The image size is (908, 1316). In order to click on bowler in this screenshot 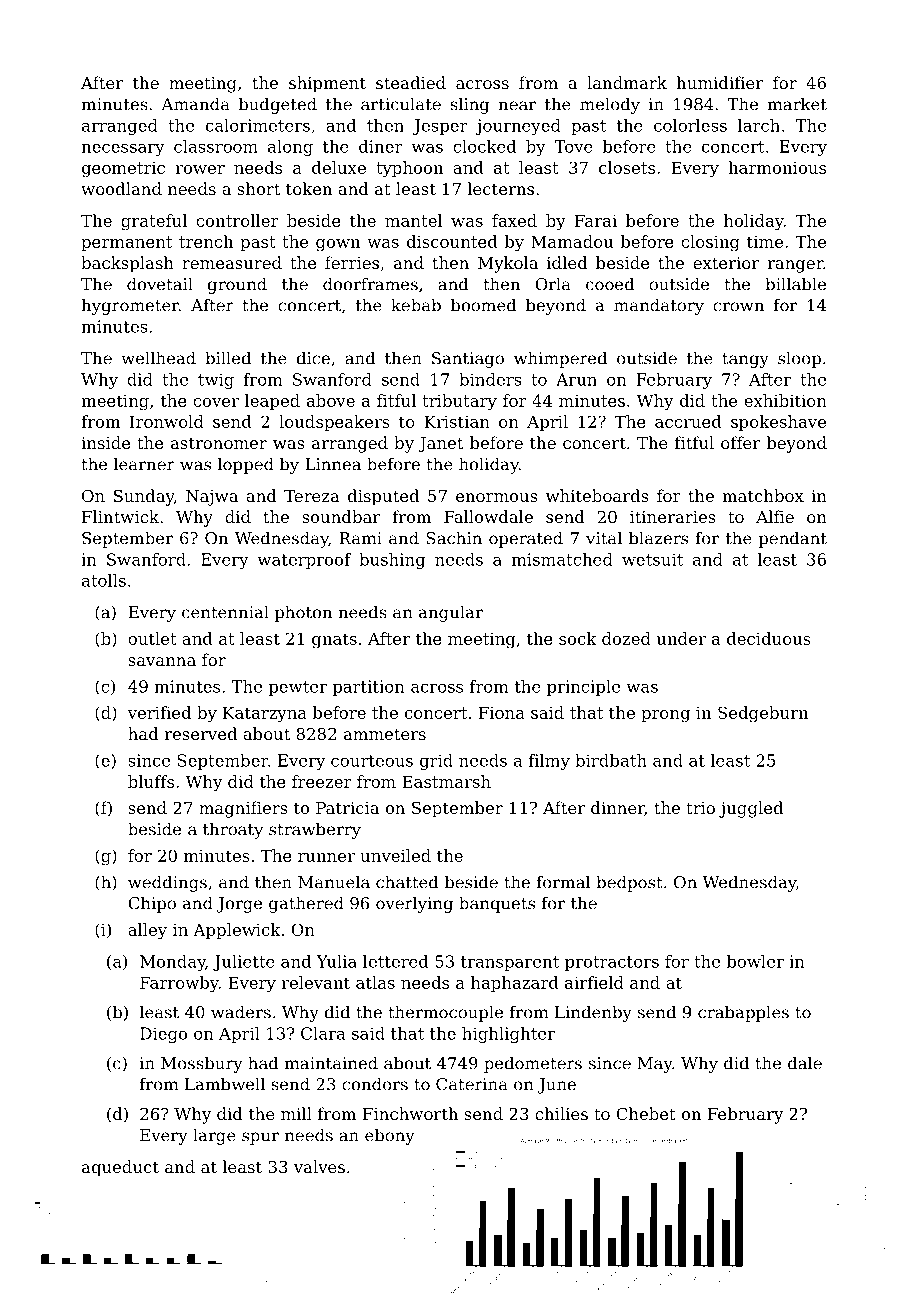, I will do `click(755, 961)`.
